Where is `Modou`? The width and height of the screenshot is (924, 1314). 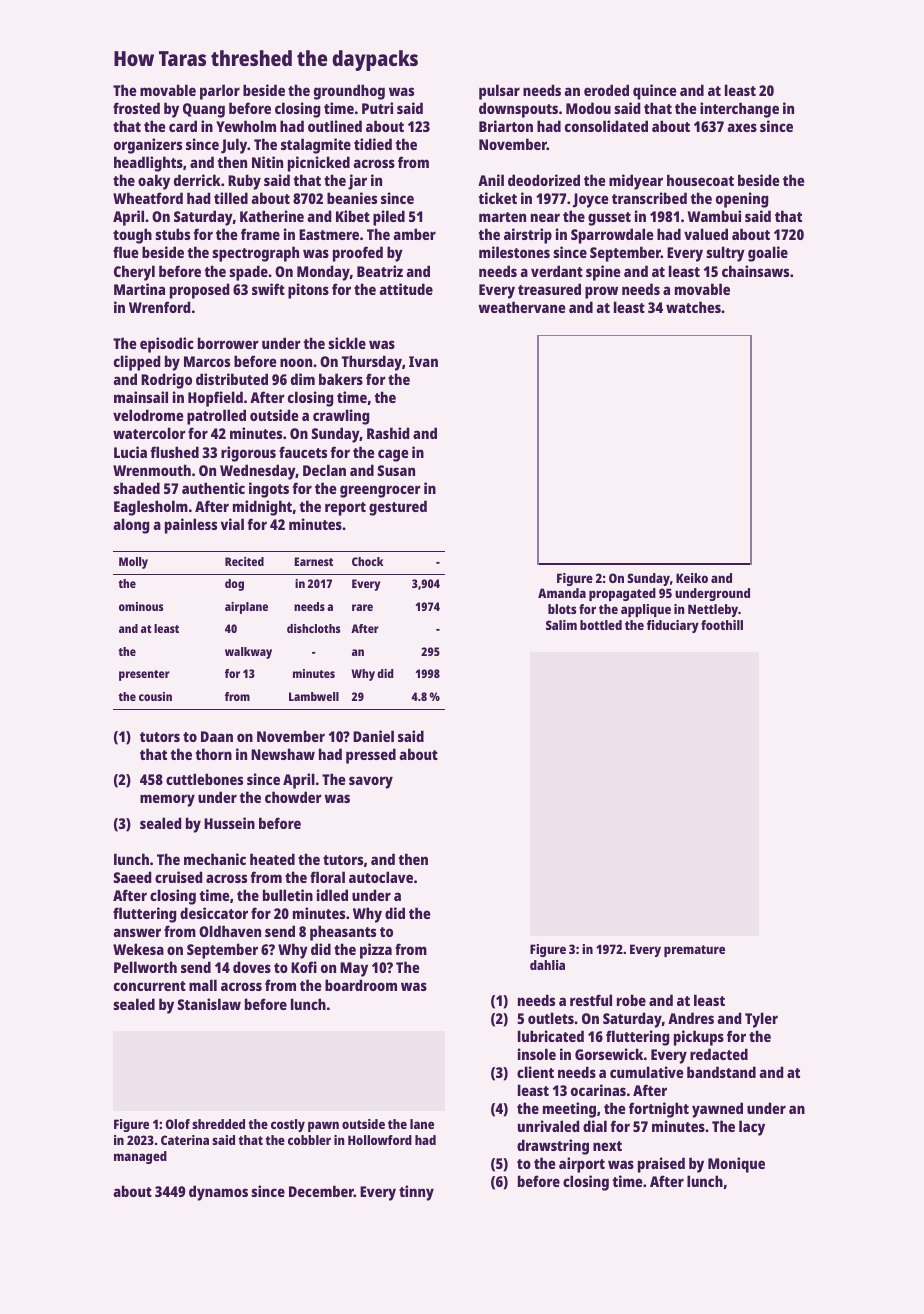 Modou is located at coordinates (588, 108).
